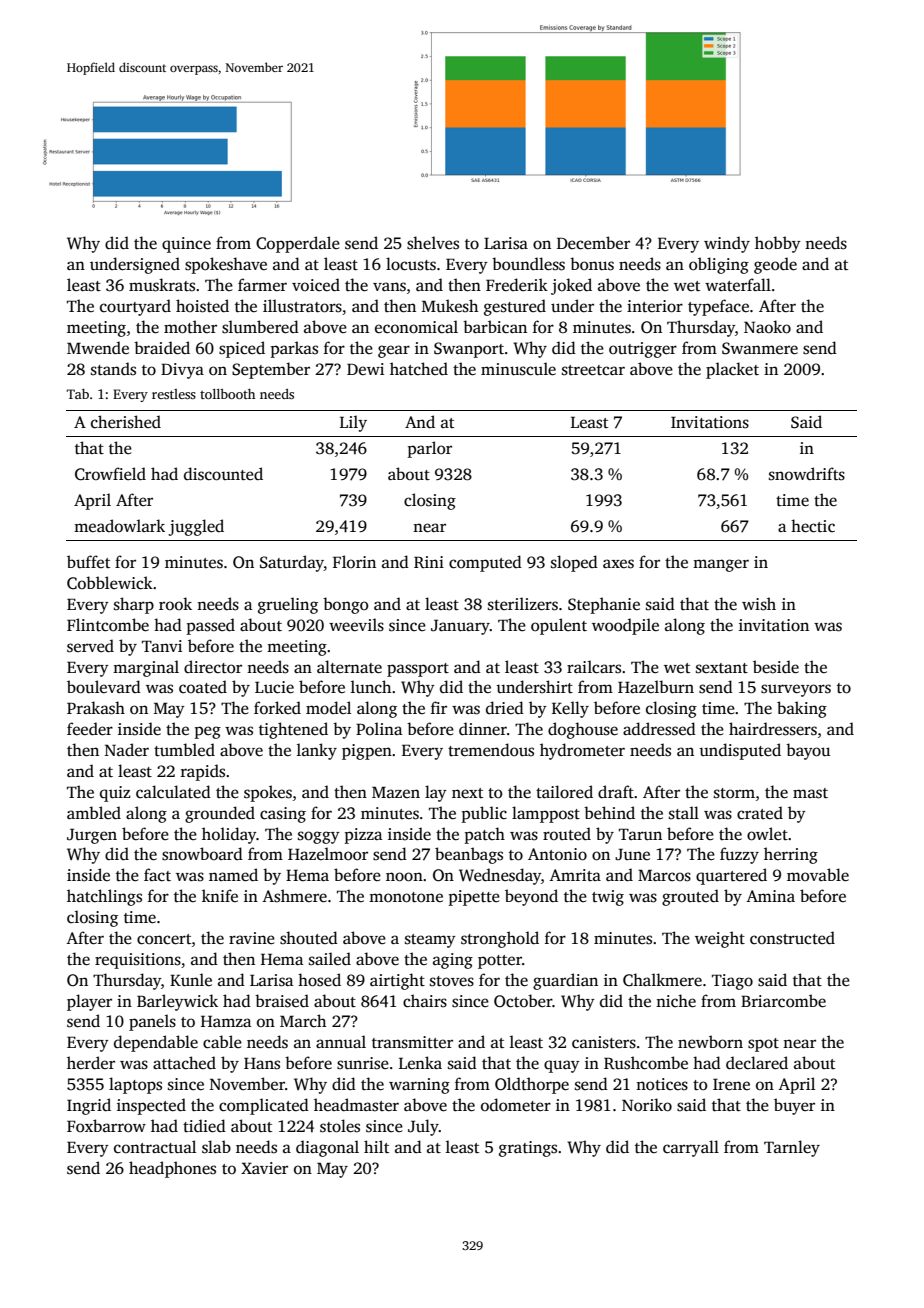  Describe the element at coordinates (532, 1085) in the page. I see `Oldthorpe` at that location.
